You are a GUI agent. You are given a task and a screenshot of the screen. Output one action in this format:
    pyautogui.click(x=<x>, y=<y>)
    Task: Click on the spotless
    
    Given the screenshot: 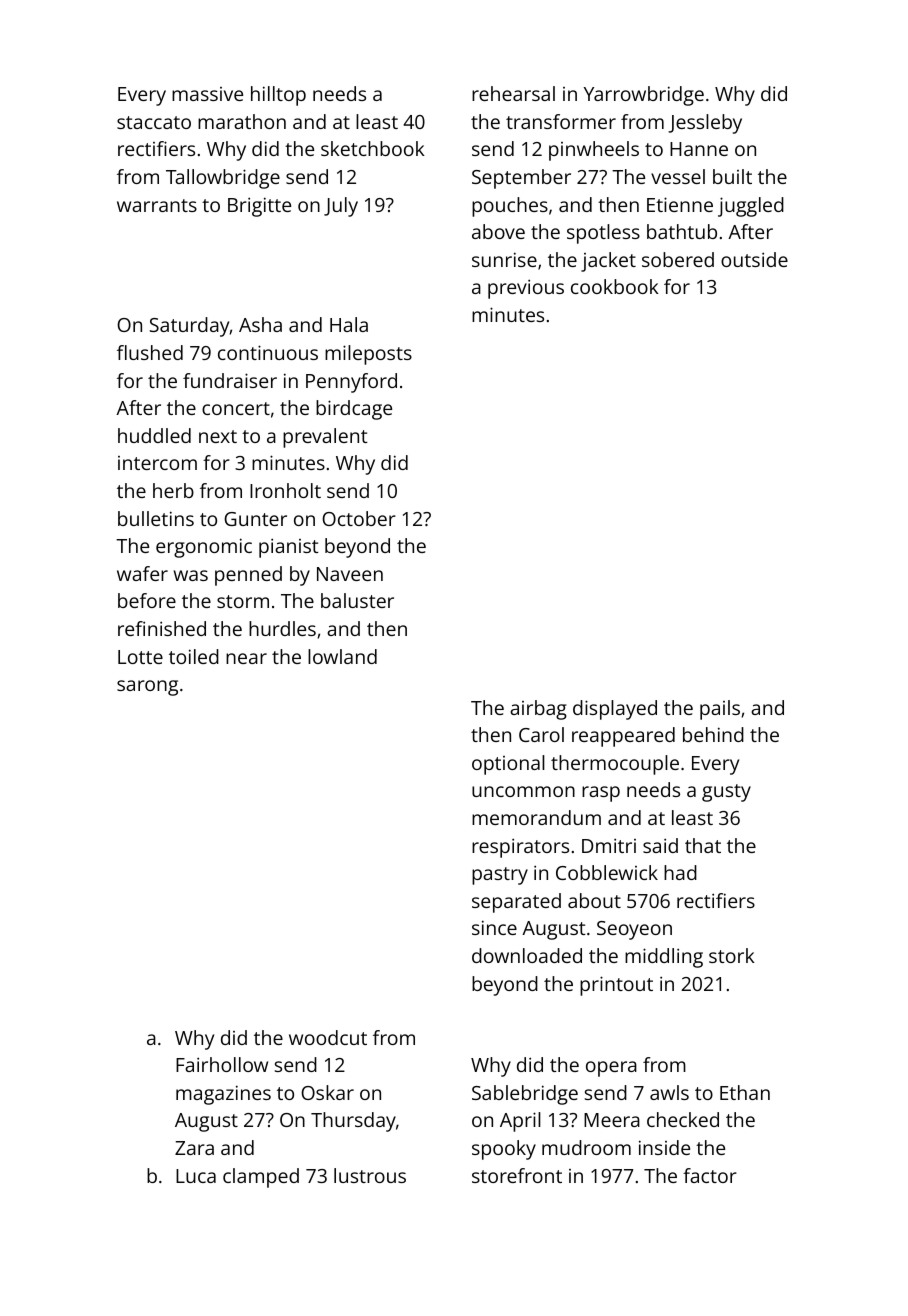 What is the action you would take?
    pyautogui.click(x=603, y=234)
